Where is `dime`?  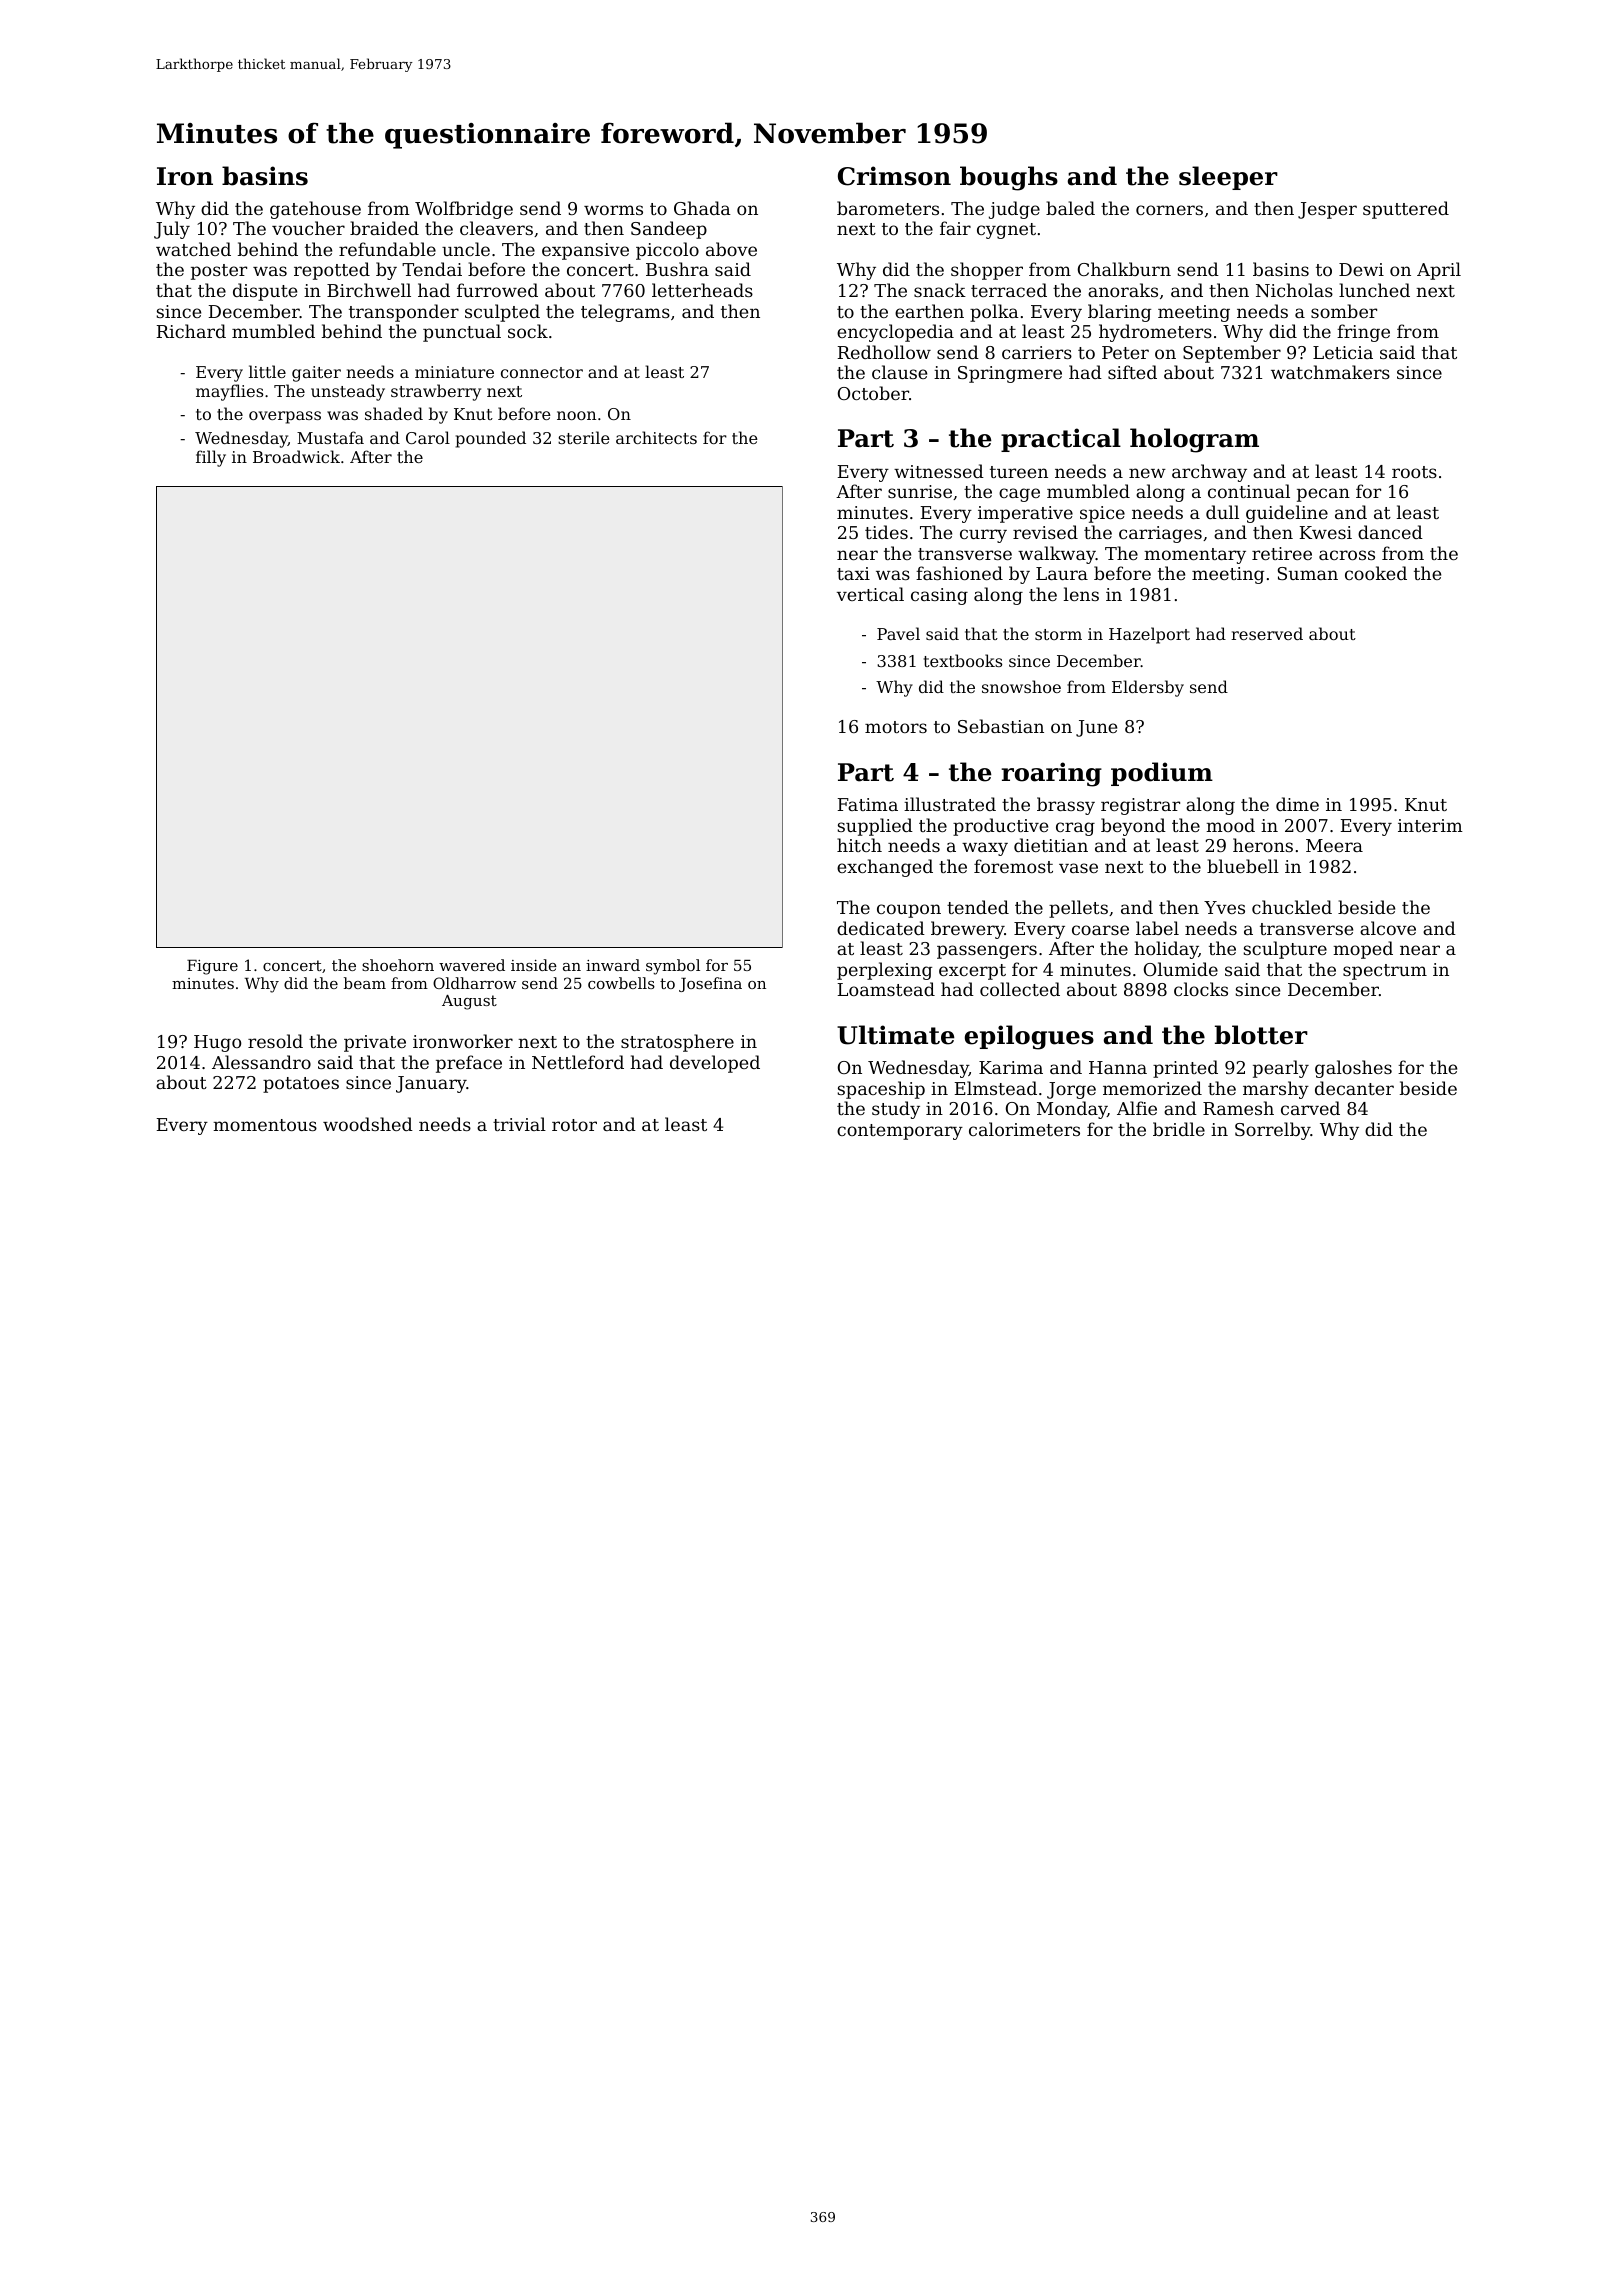
dime is located at coordinates (1297, 804).
